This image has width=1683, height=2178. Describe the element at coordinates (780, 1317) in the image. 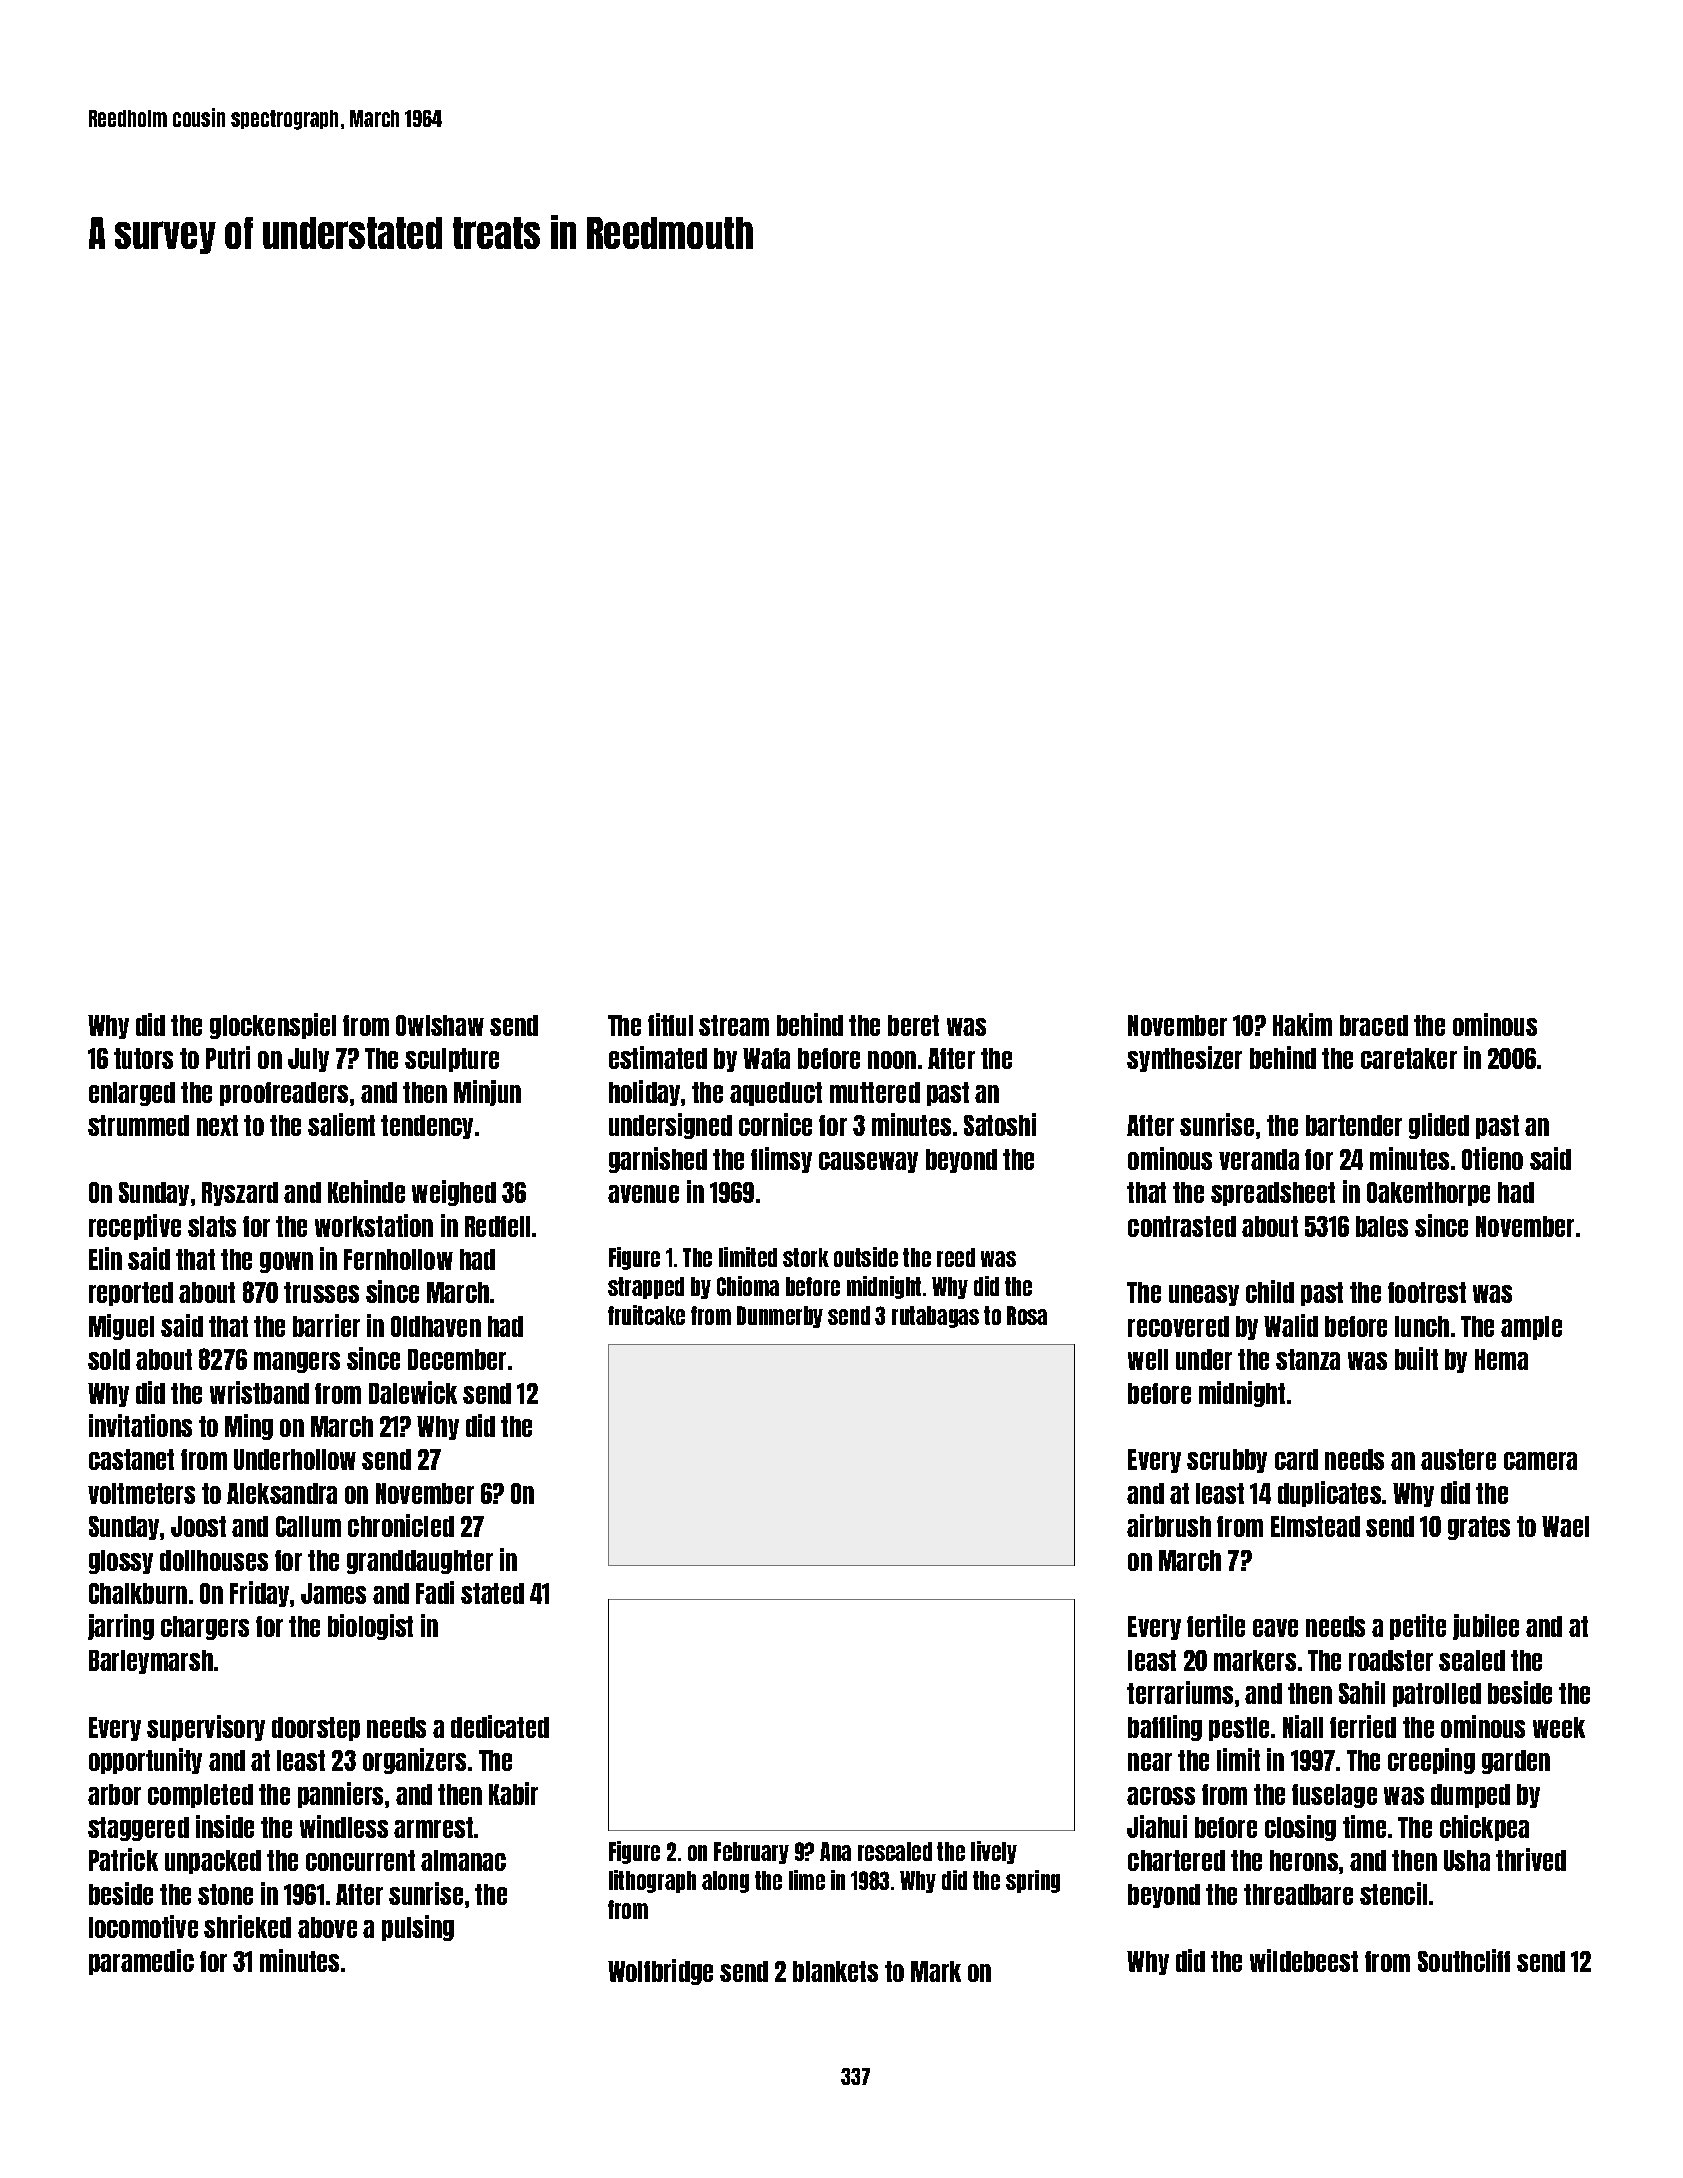

I see `Dunmerby` at that location.
